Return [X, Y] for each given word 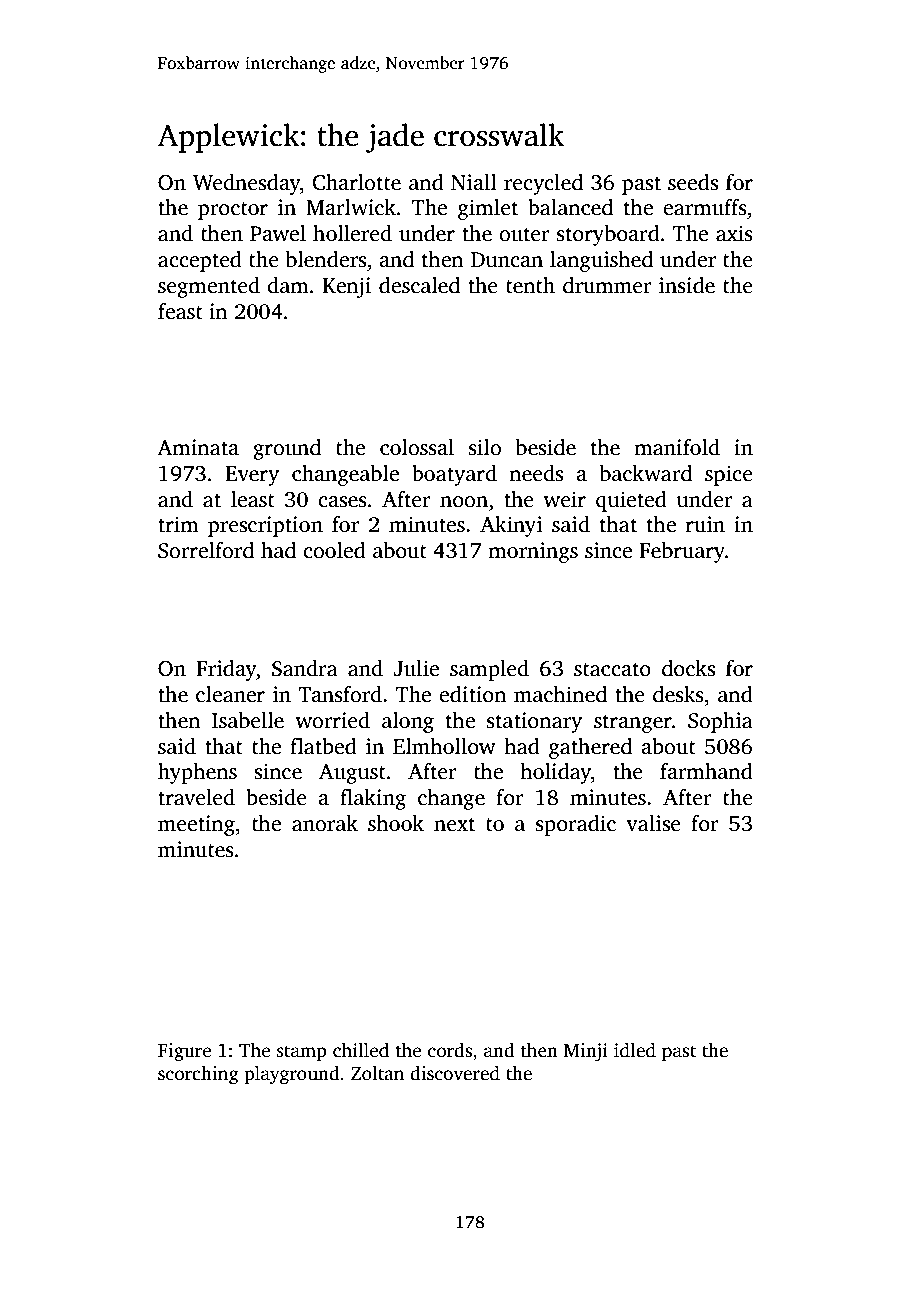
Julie [416, 668]
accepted [200, 261]
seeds [693, 182]
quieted [631, 501]
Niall [474, 182]
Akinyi [511, 526]
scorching [198, 1075]
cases [342, 502]
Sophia [720, 722]
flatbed [323, 746]
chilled [361, 1050]
